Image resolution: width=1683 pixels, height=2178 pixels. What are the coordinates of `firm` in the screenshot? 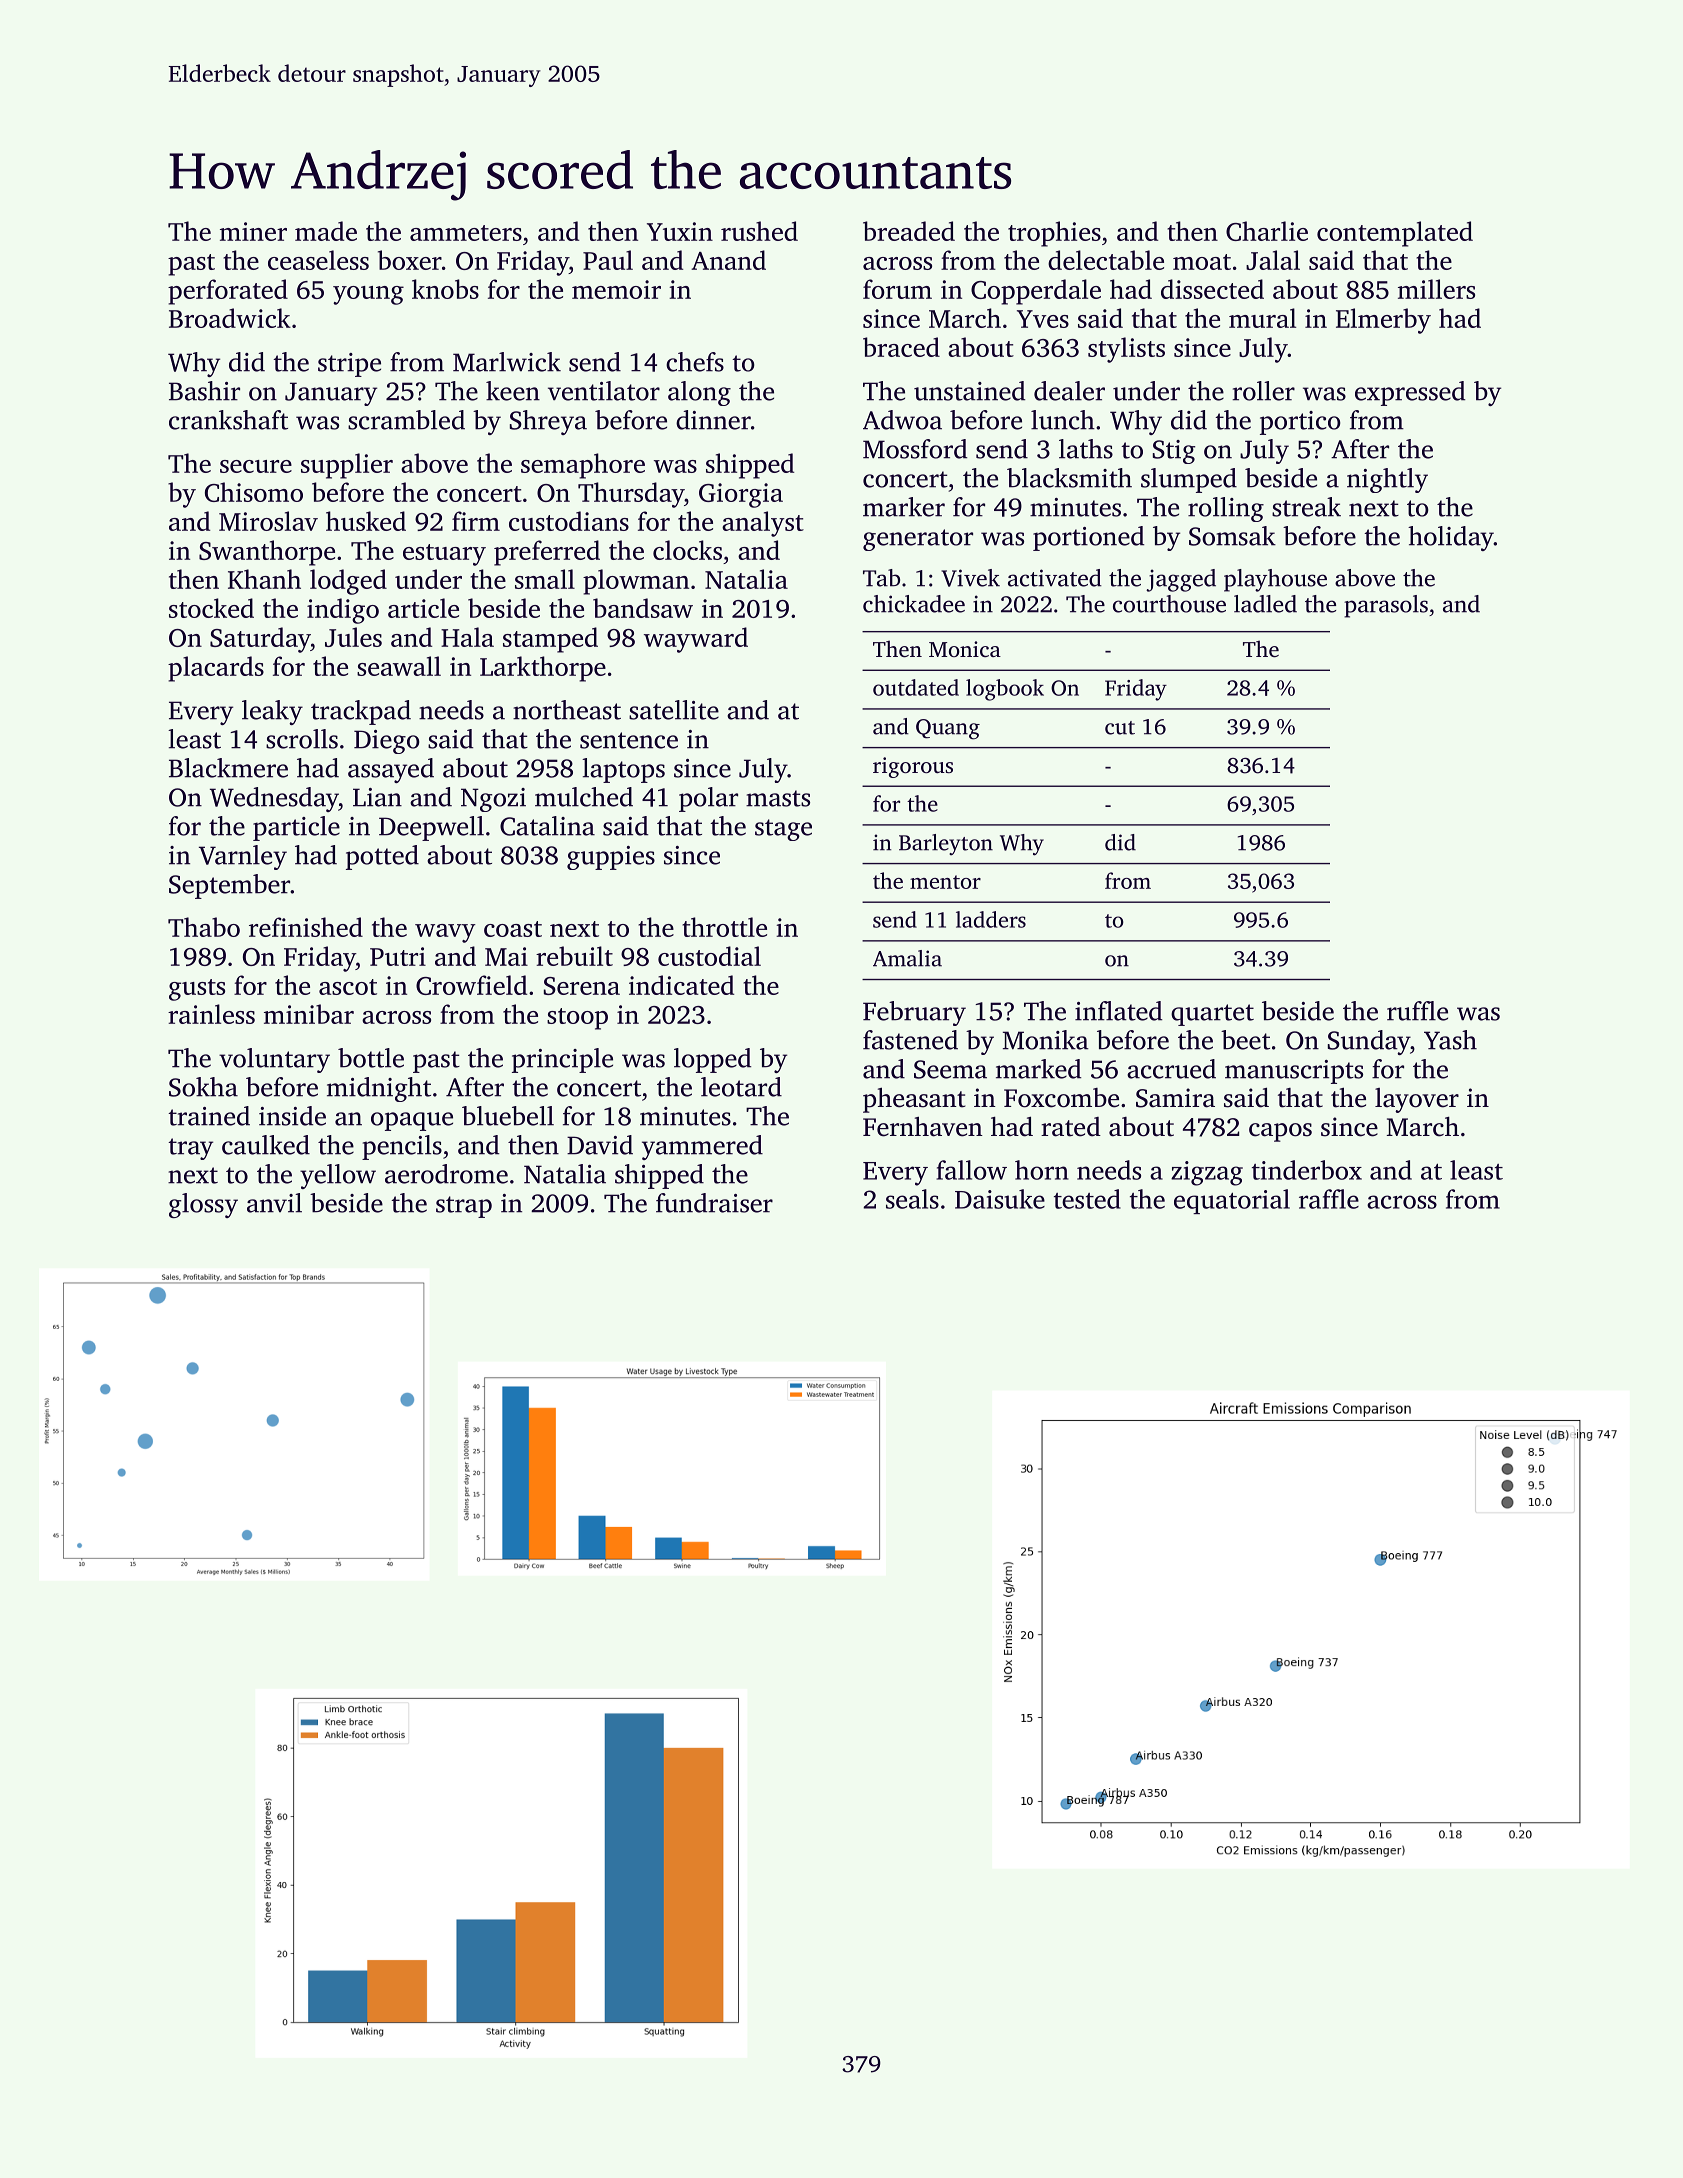 It's located at (476, 521).
